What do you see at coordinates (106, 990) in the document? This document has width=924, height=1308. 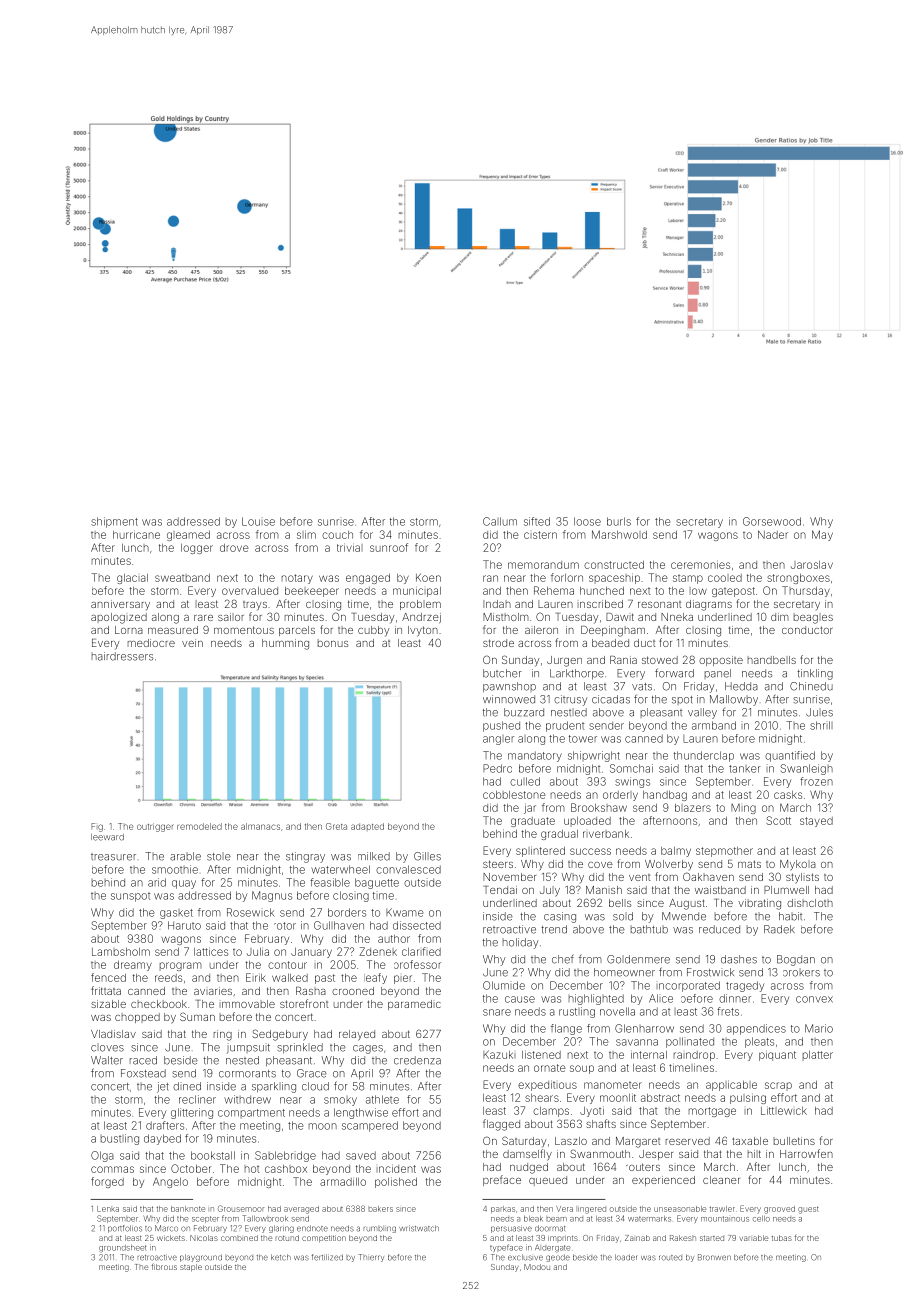 I see `frittata` at bounding box center [106, 990].
